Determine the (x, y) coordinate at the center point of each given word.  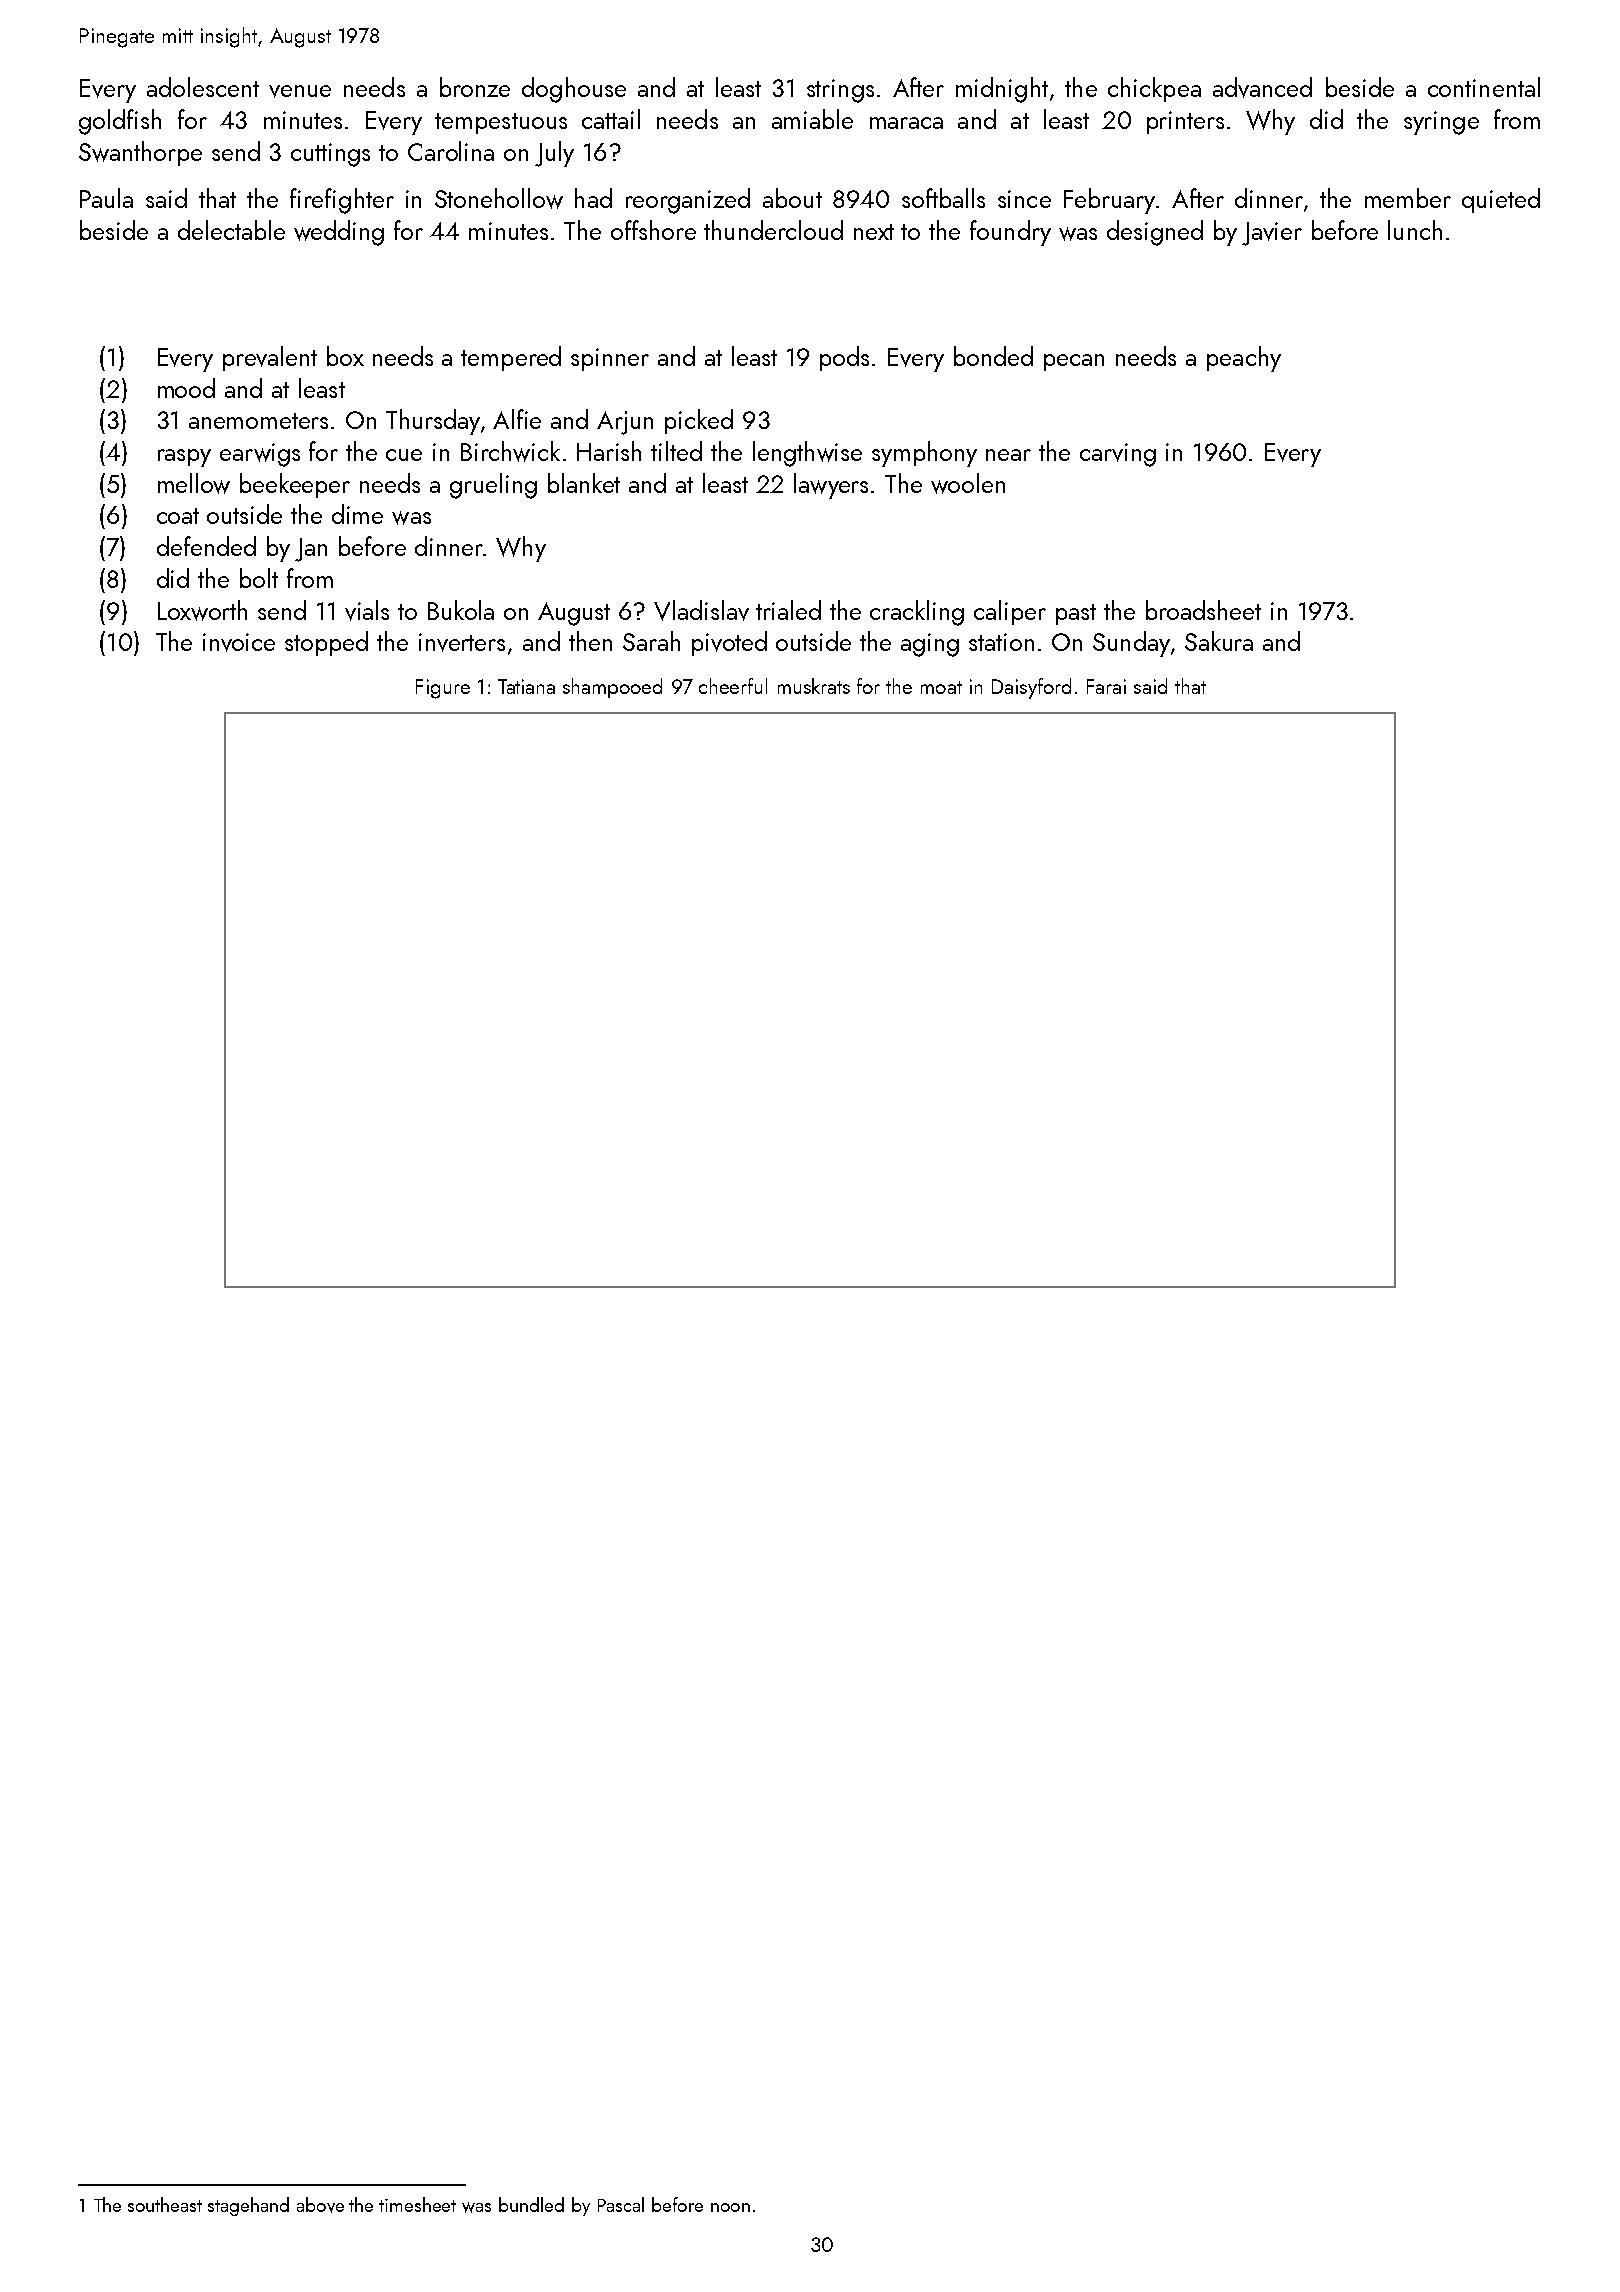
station (1001, 642)
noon (730, 2207)
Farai (1106, 686)
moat (941, 687)
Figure (443, 689)
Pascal (621, 2204)
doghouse (574, 90)
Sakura (1219, 641)
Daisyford (1031, 688)
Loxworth (202, 610)
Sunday (1131, 644)
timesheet (417, 2204)
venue (300, 91)
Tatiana (526, 686)
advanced (1262, 87)
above (320, 2205)
